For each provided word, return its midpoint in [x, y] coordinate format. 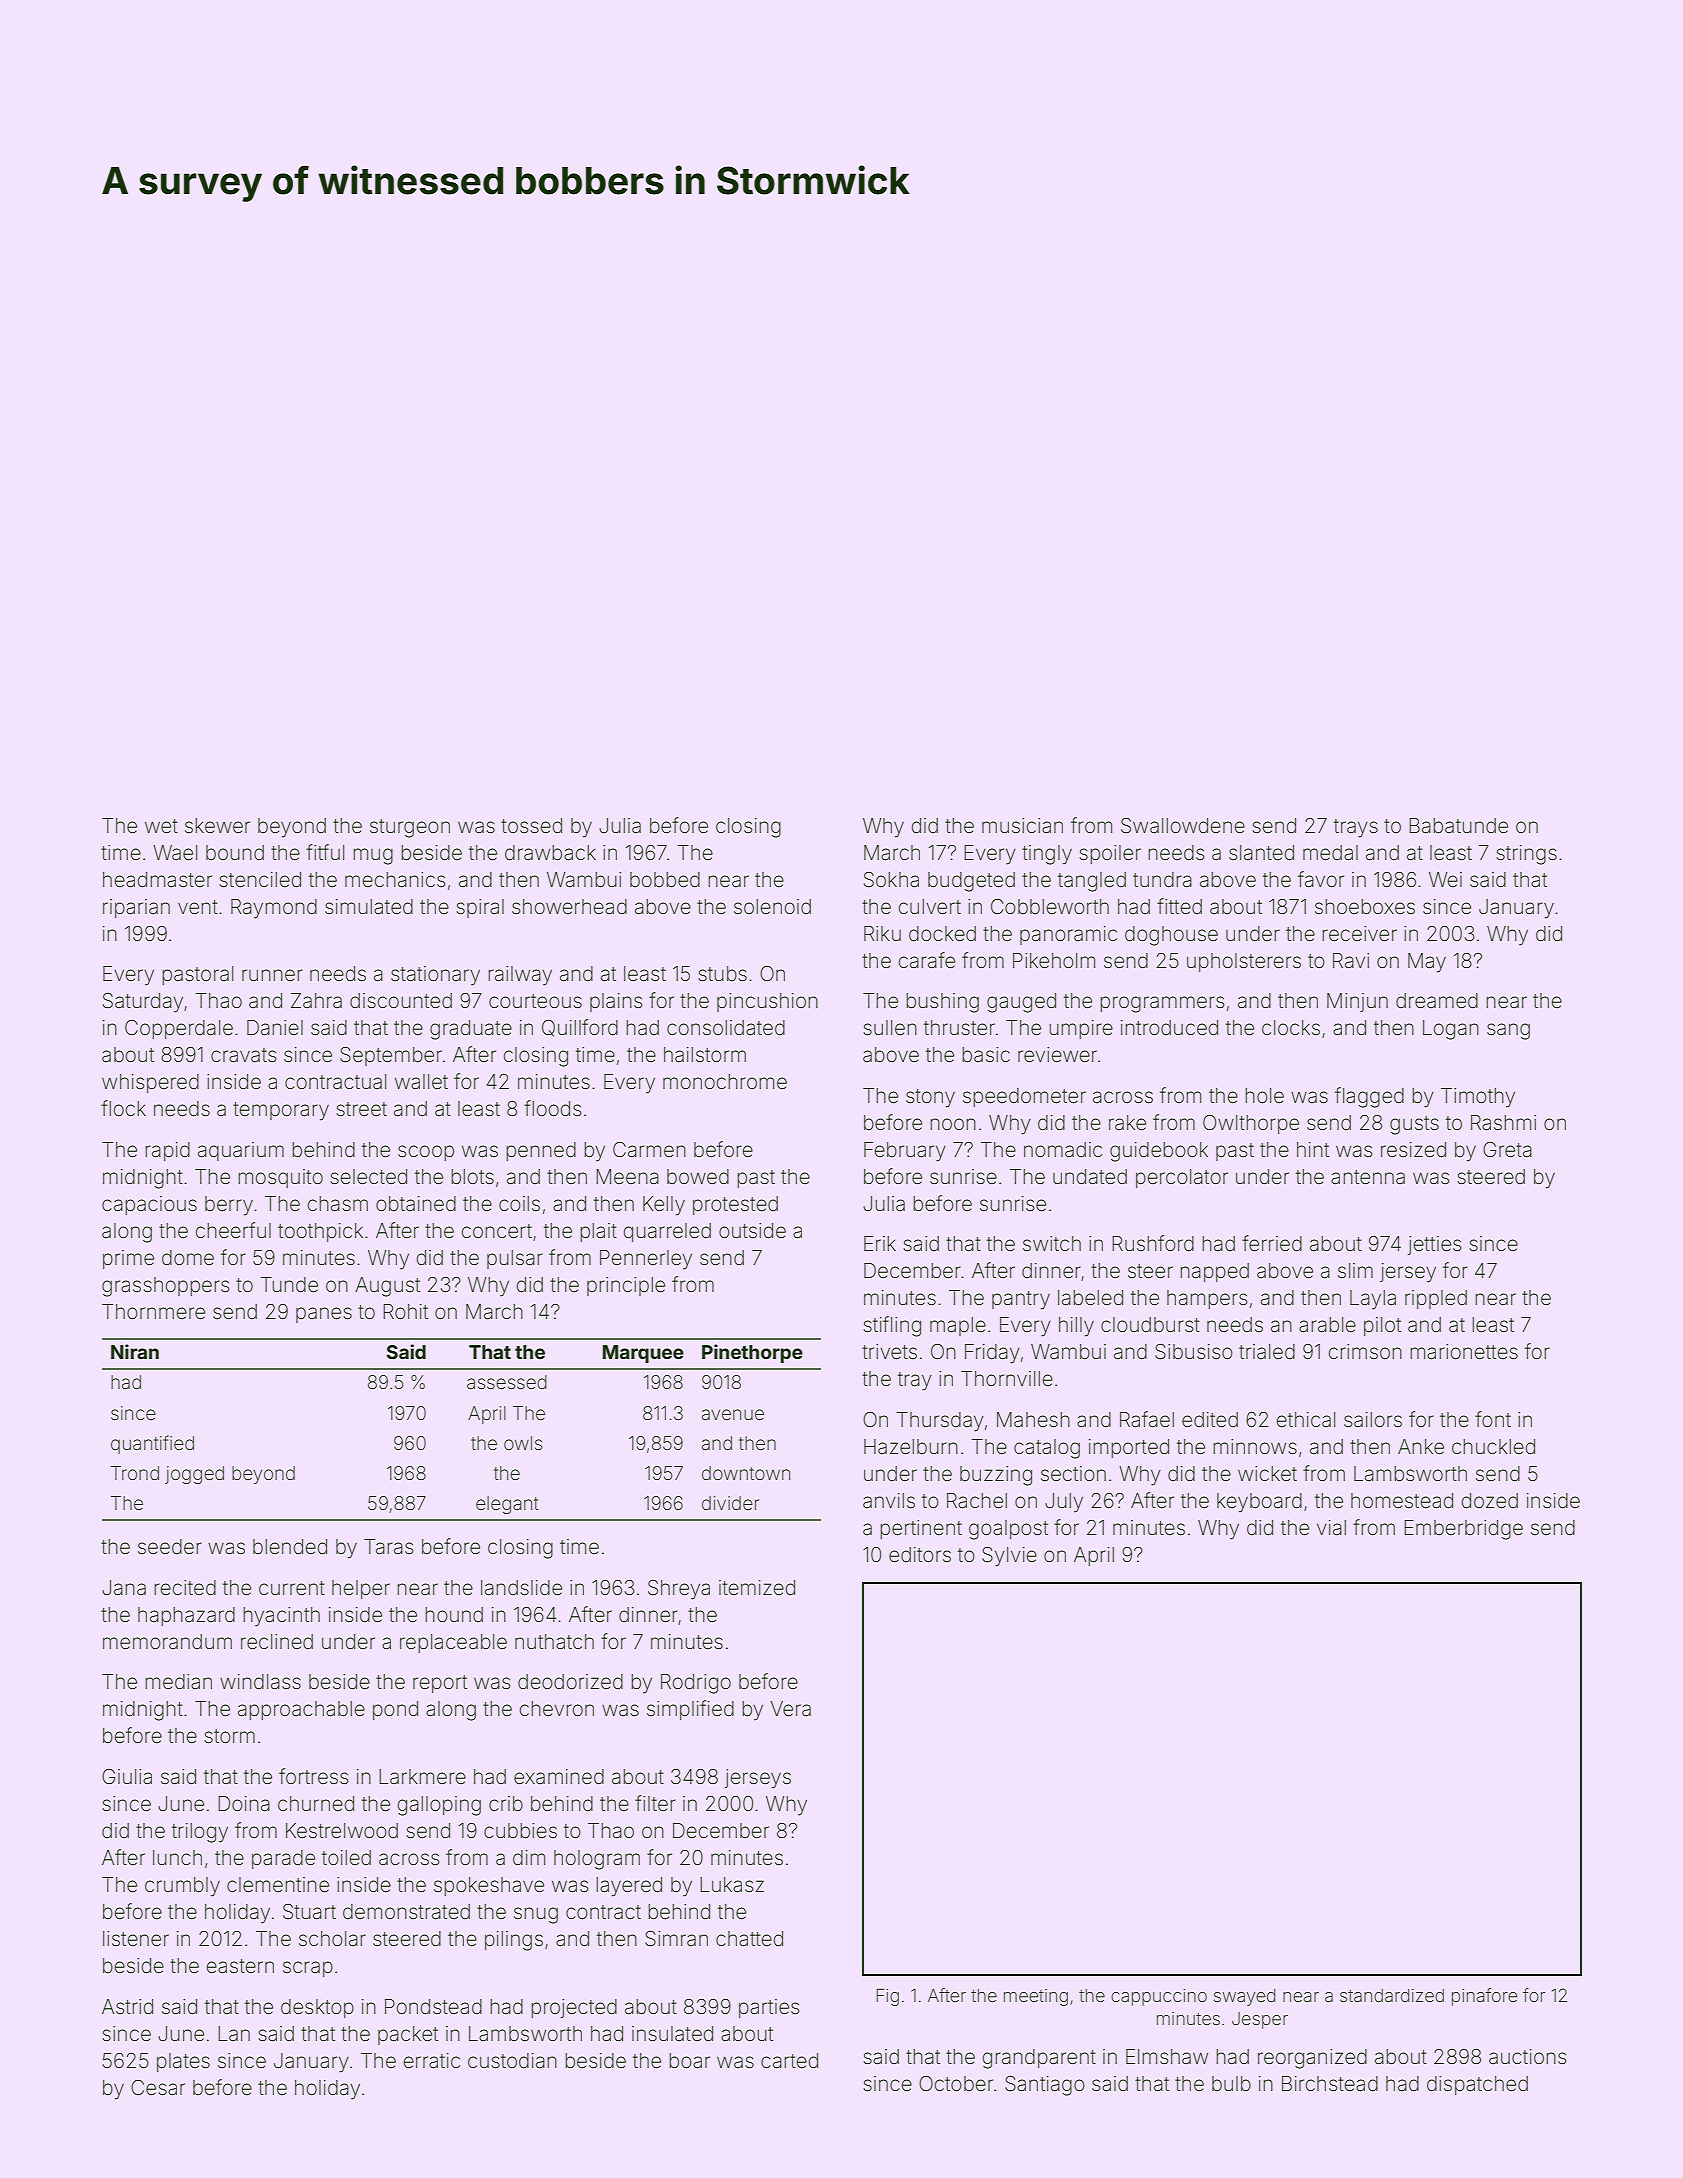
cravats [243, 1055]
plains [616, 1002]
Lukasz [732, 1884]
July [1064, 1503]
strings [1526, 855]
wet [161, 826]
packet [408, 2035]
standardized [1392, 1995]
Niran [135, 1351]
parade [283, 1859]
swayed [1244, 1997]
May [1427, 963]
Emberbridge [1463, 1530]
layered [629, 1887]
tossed [531, 825]
